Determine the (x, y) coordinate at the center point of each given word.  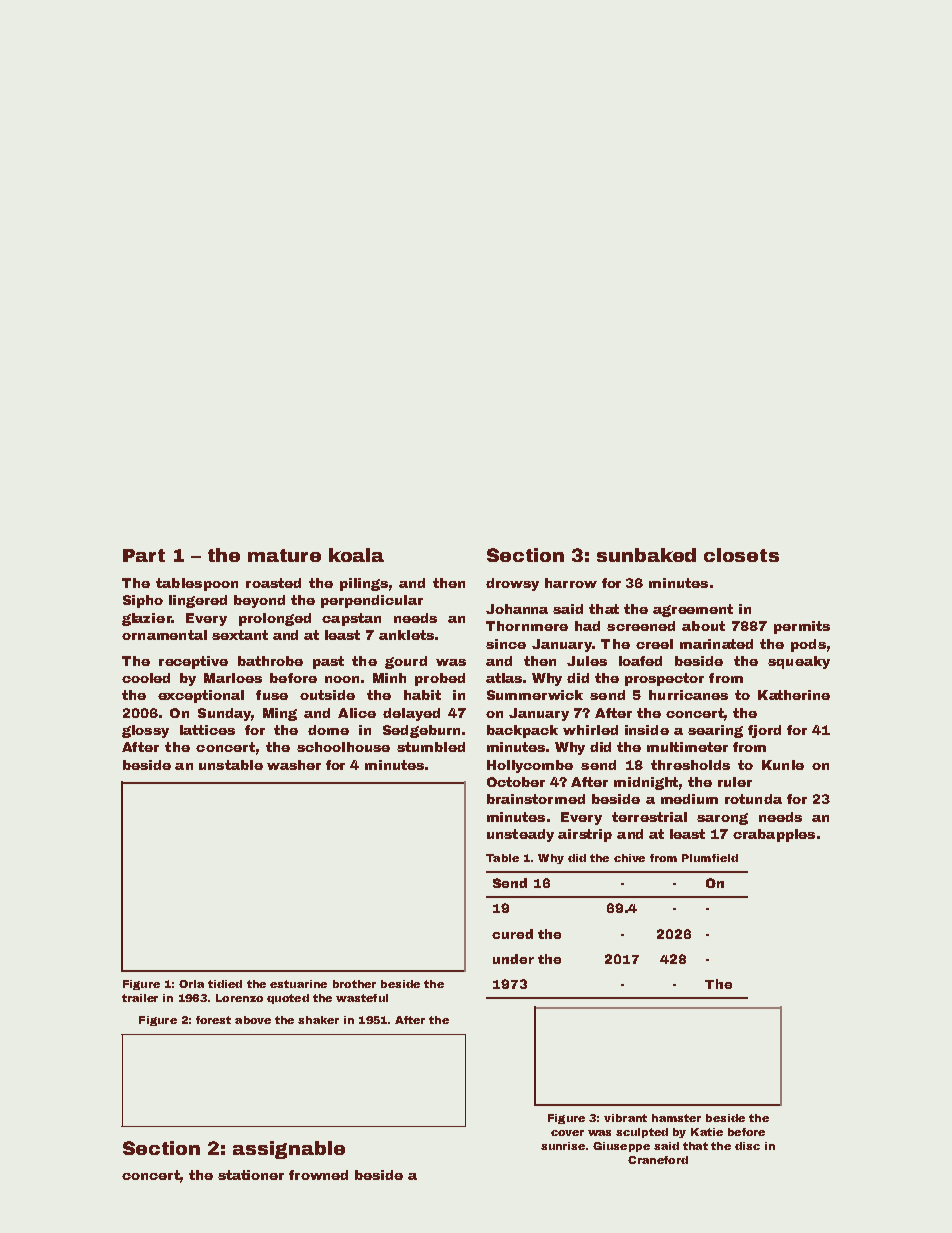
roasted (273, 583)
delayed (411, 714)
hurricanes (688, 695)
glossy (145, 731)
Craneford (658, 1160)
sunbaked (646, 555)
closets (741, 555)
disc (747, 1146)
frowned (318, 1175)
